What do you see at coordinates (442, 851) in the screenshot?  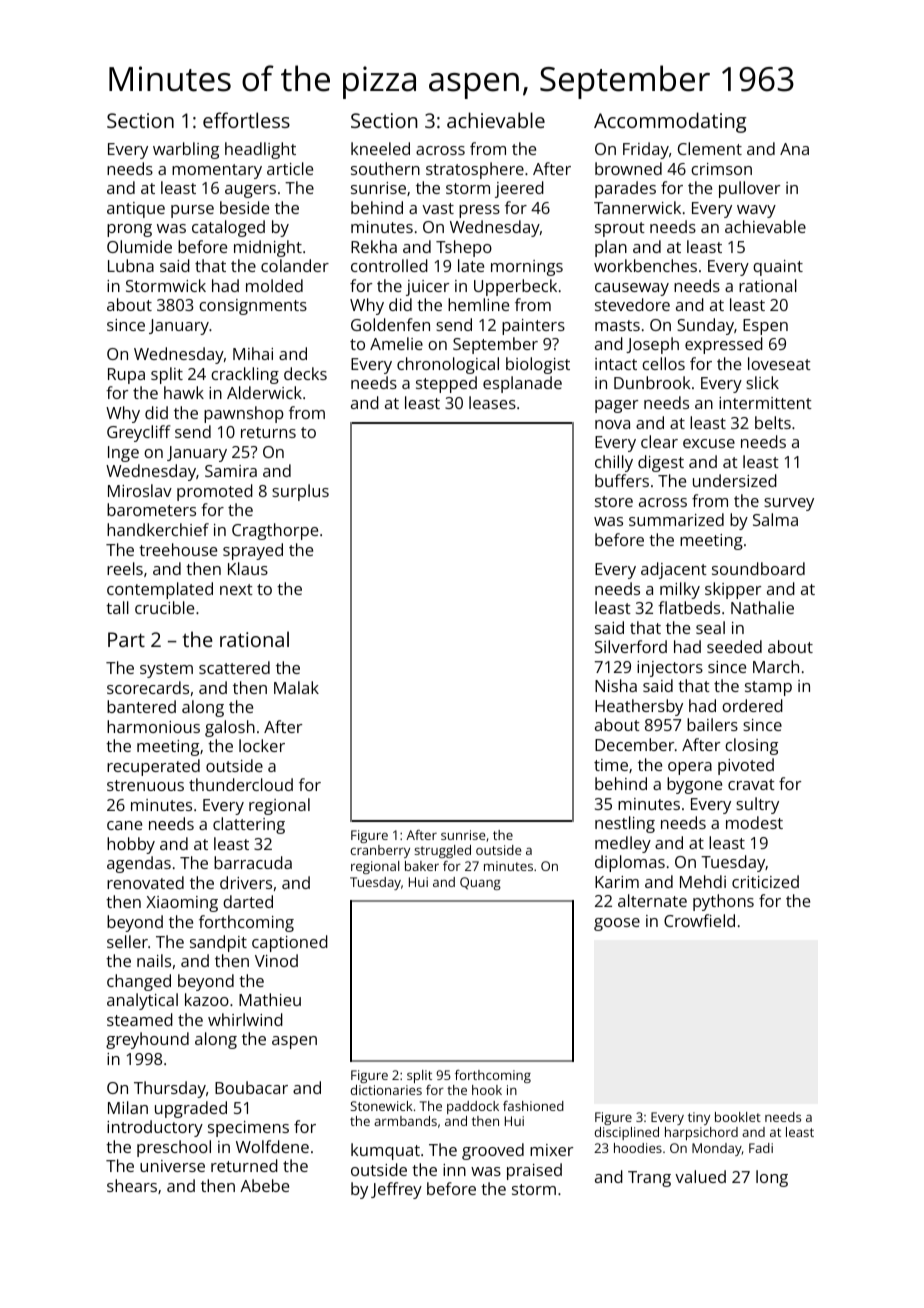 I see `struggled` at bounding box center [442, 851].
